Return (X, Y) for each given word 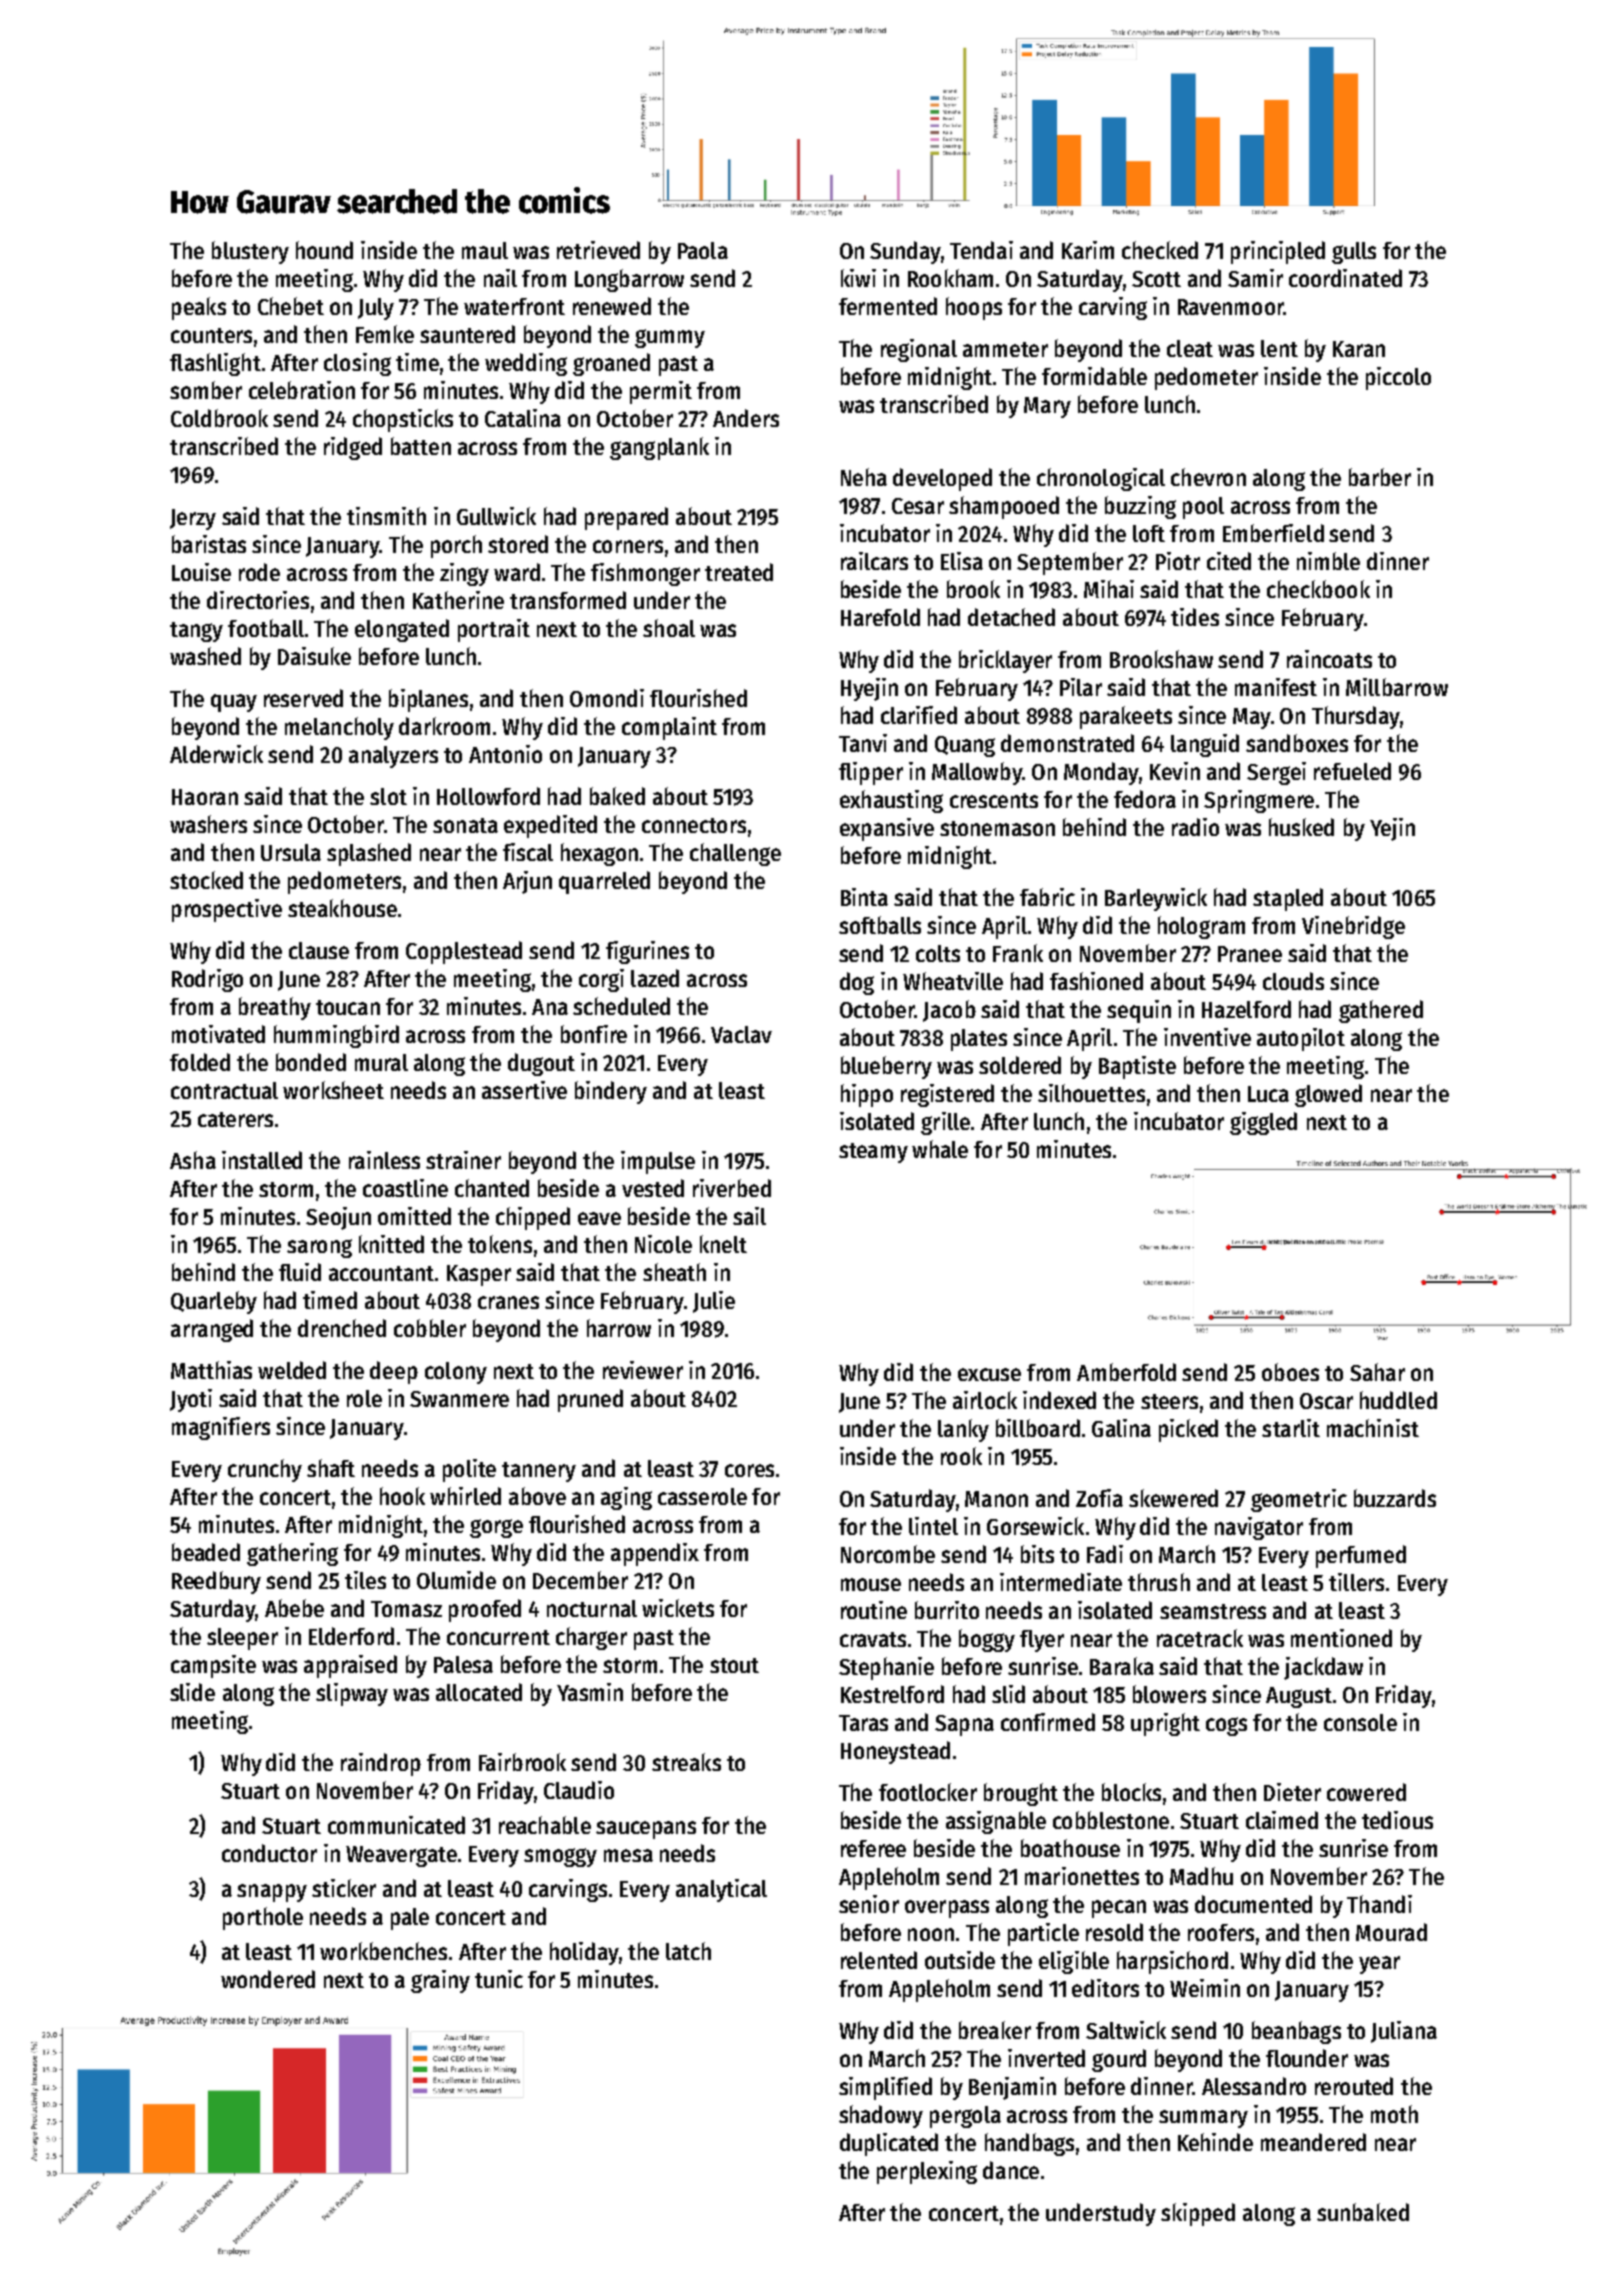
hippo (867, 1095)
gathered (1381, 1011)
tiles (365, 1580)
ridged (353, 448)
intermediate (1061, 1582)
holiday (584, 1953)
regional (919, 350)
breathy (275, 1008)
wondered (268, 1979)
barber (1380, 477)
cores (749, 1470)
